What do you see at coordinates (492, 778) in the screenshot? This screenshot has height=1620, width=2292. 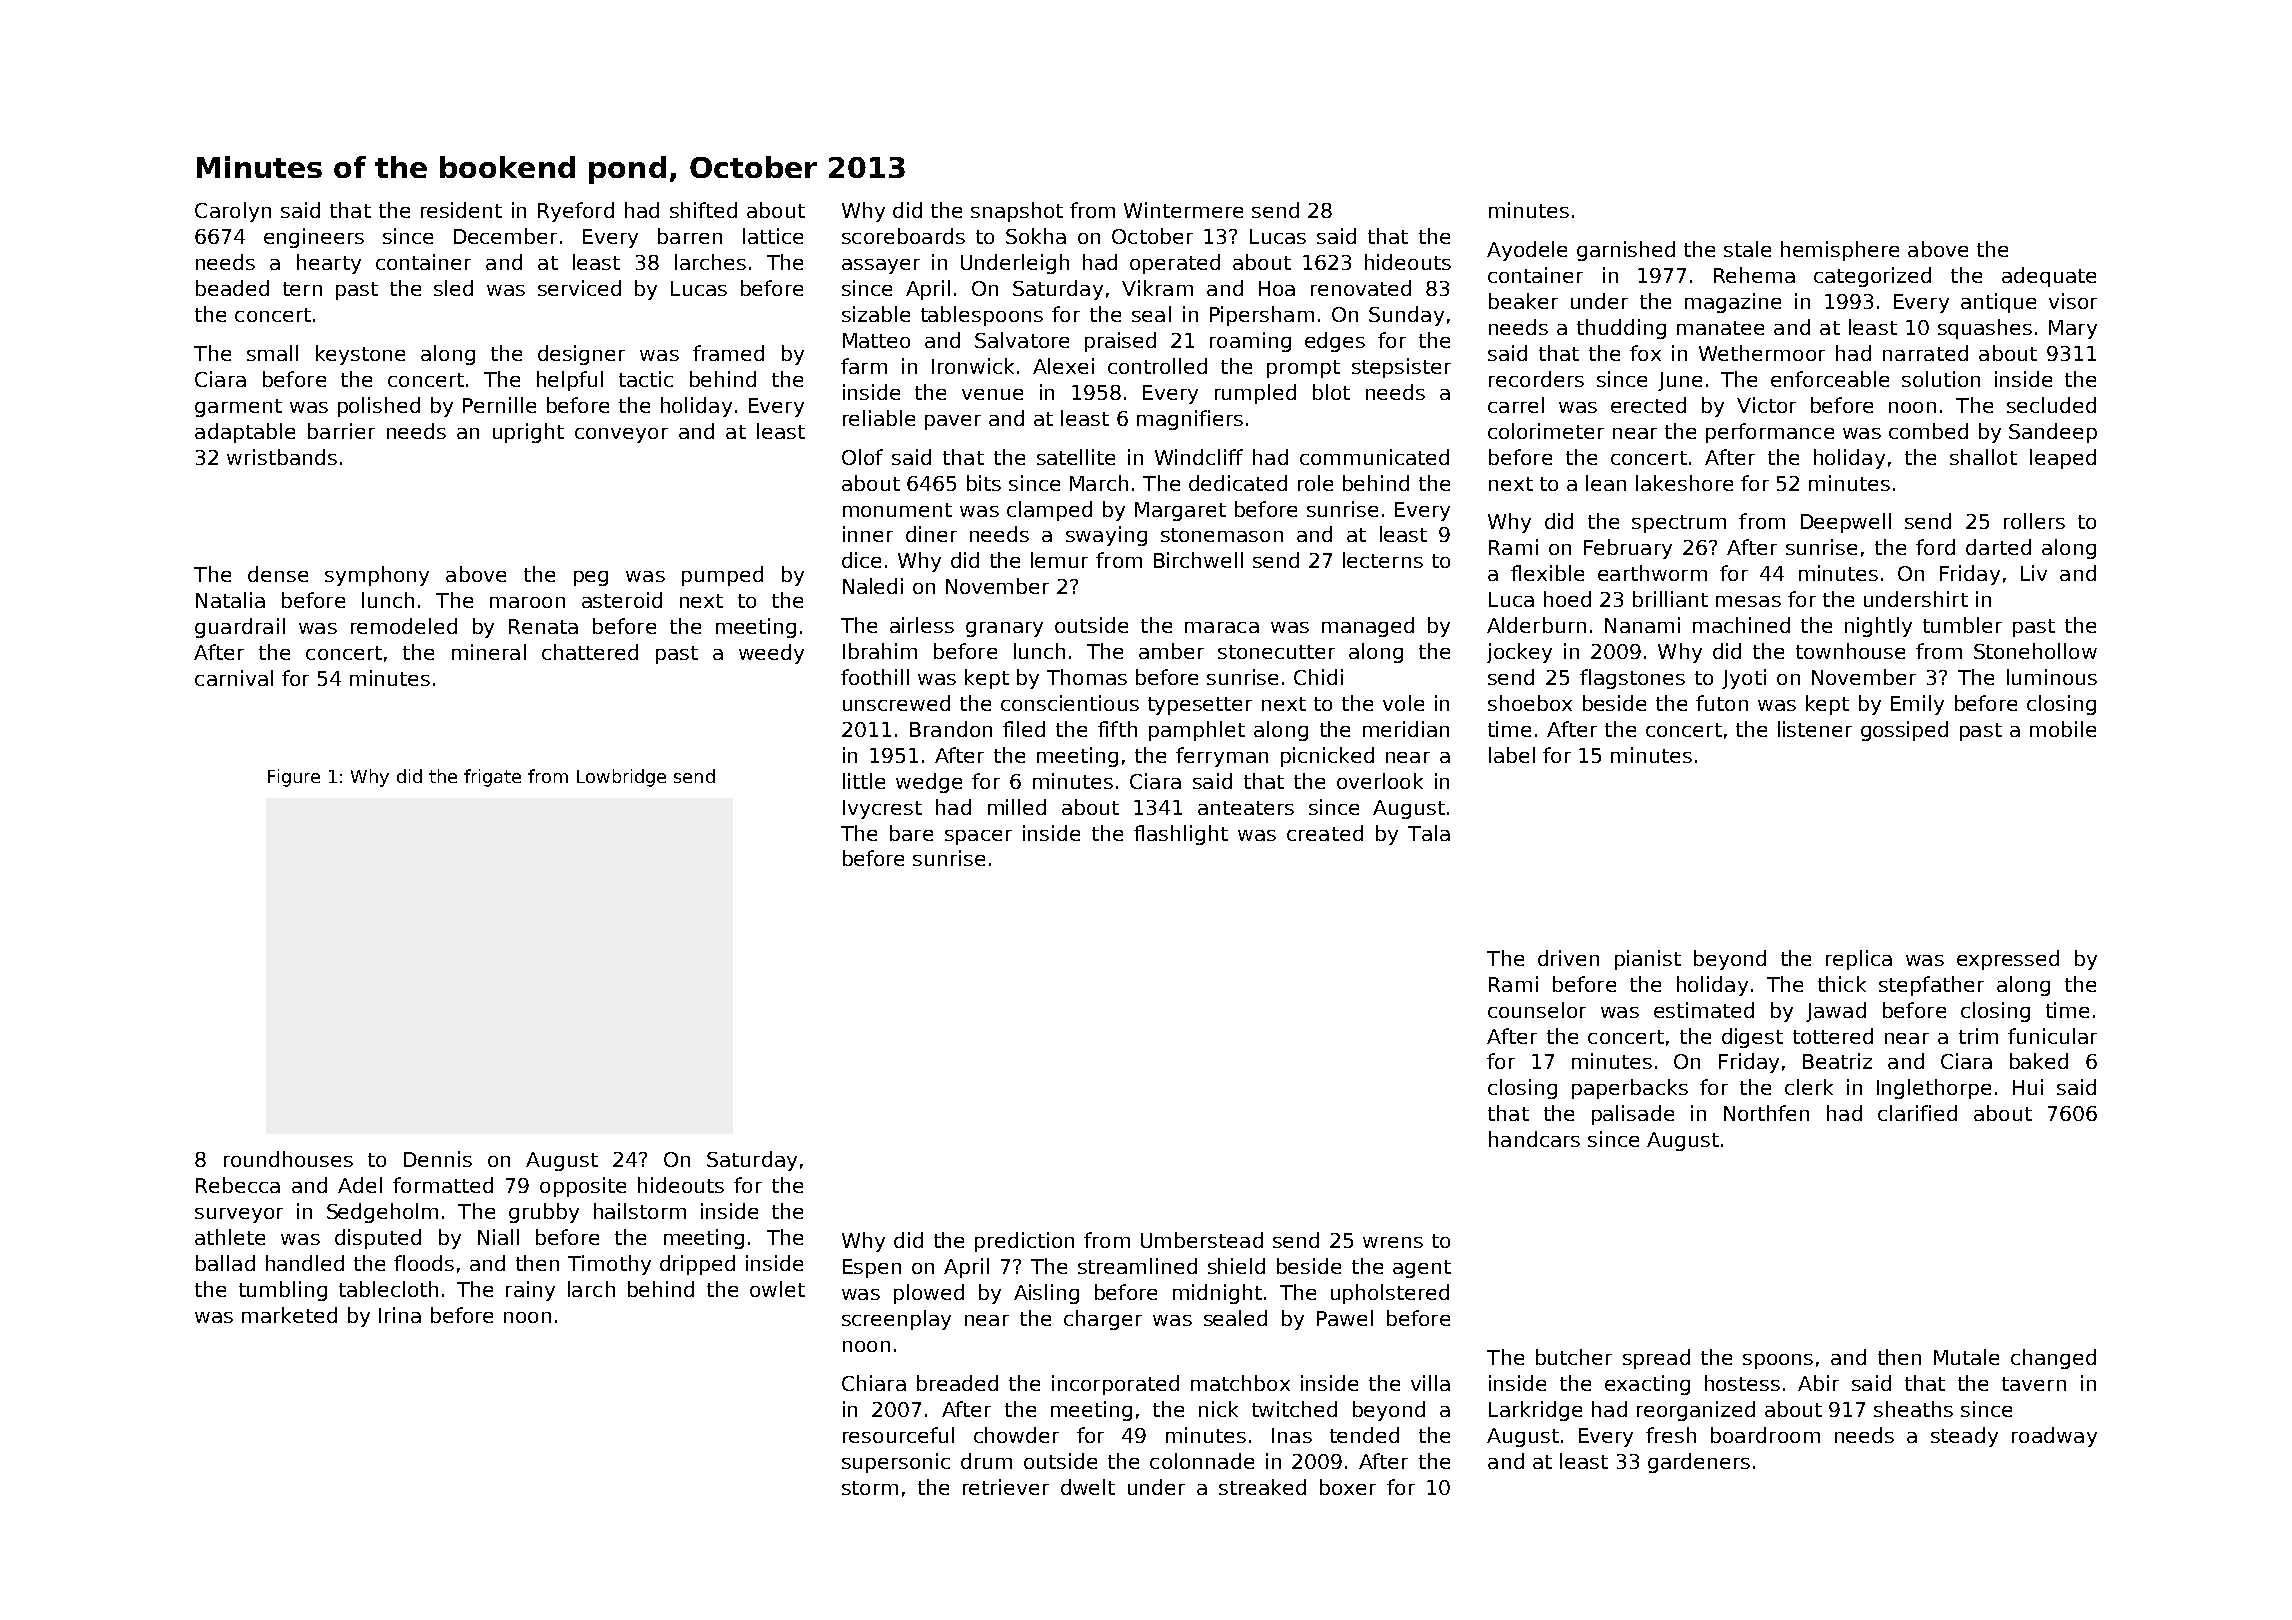 I see `frigate` at bounding box center [492, 778].
